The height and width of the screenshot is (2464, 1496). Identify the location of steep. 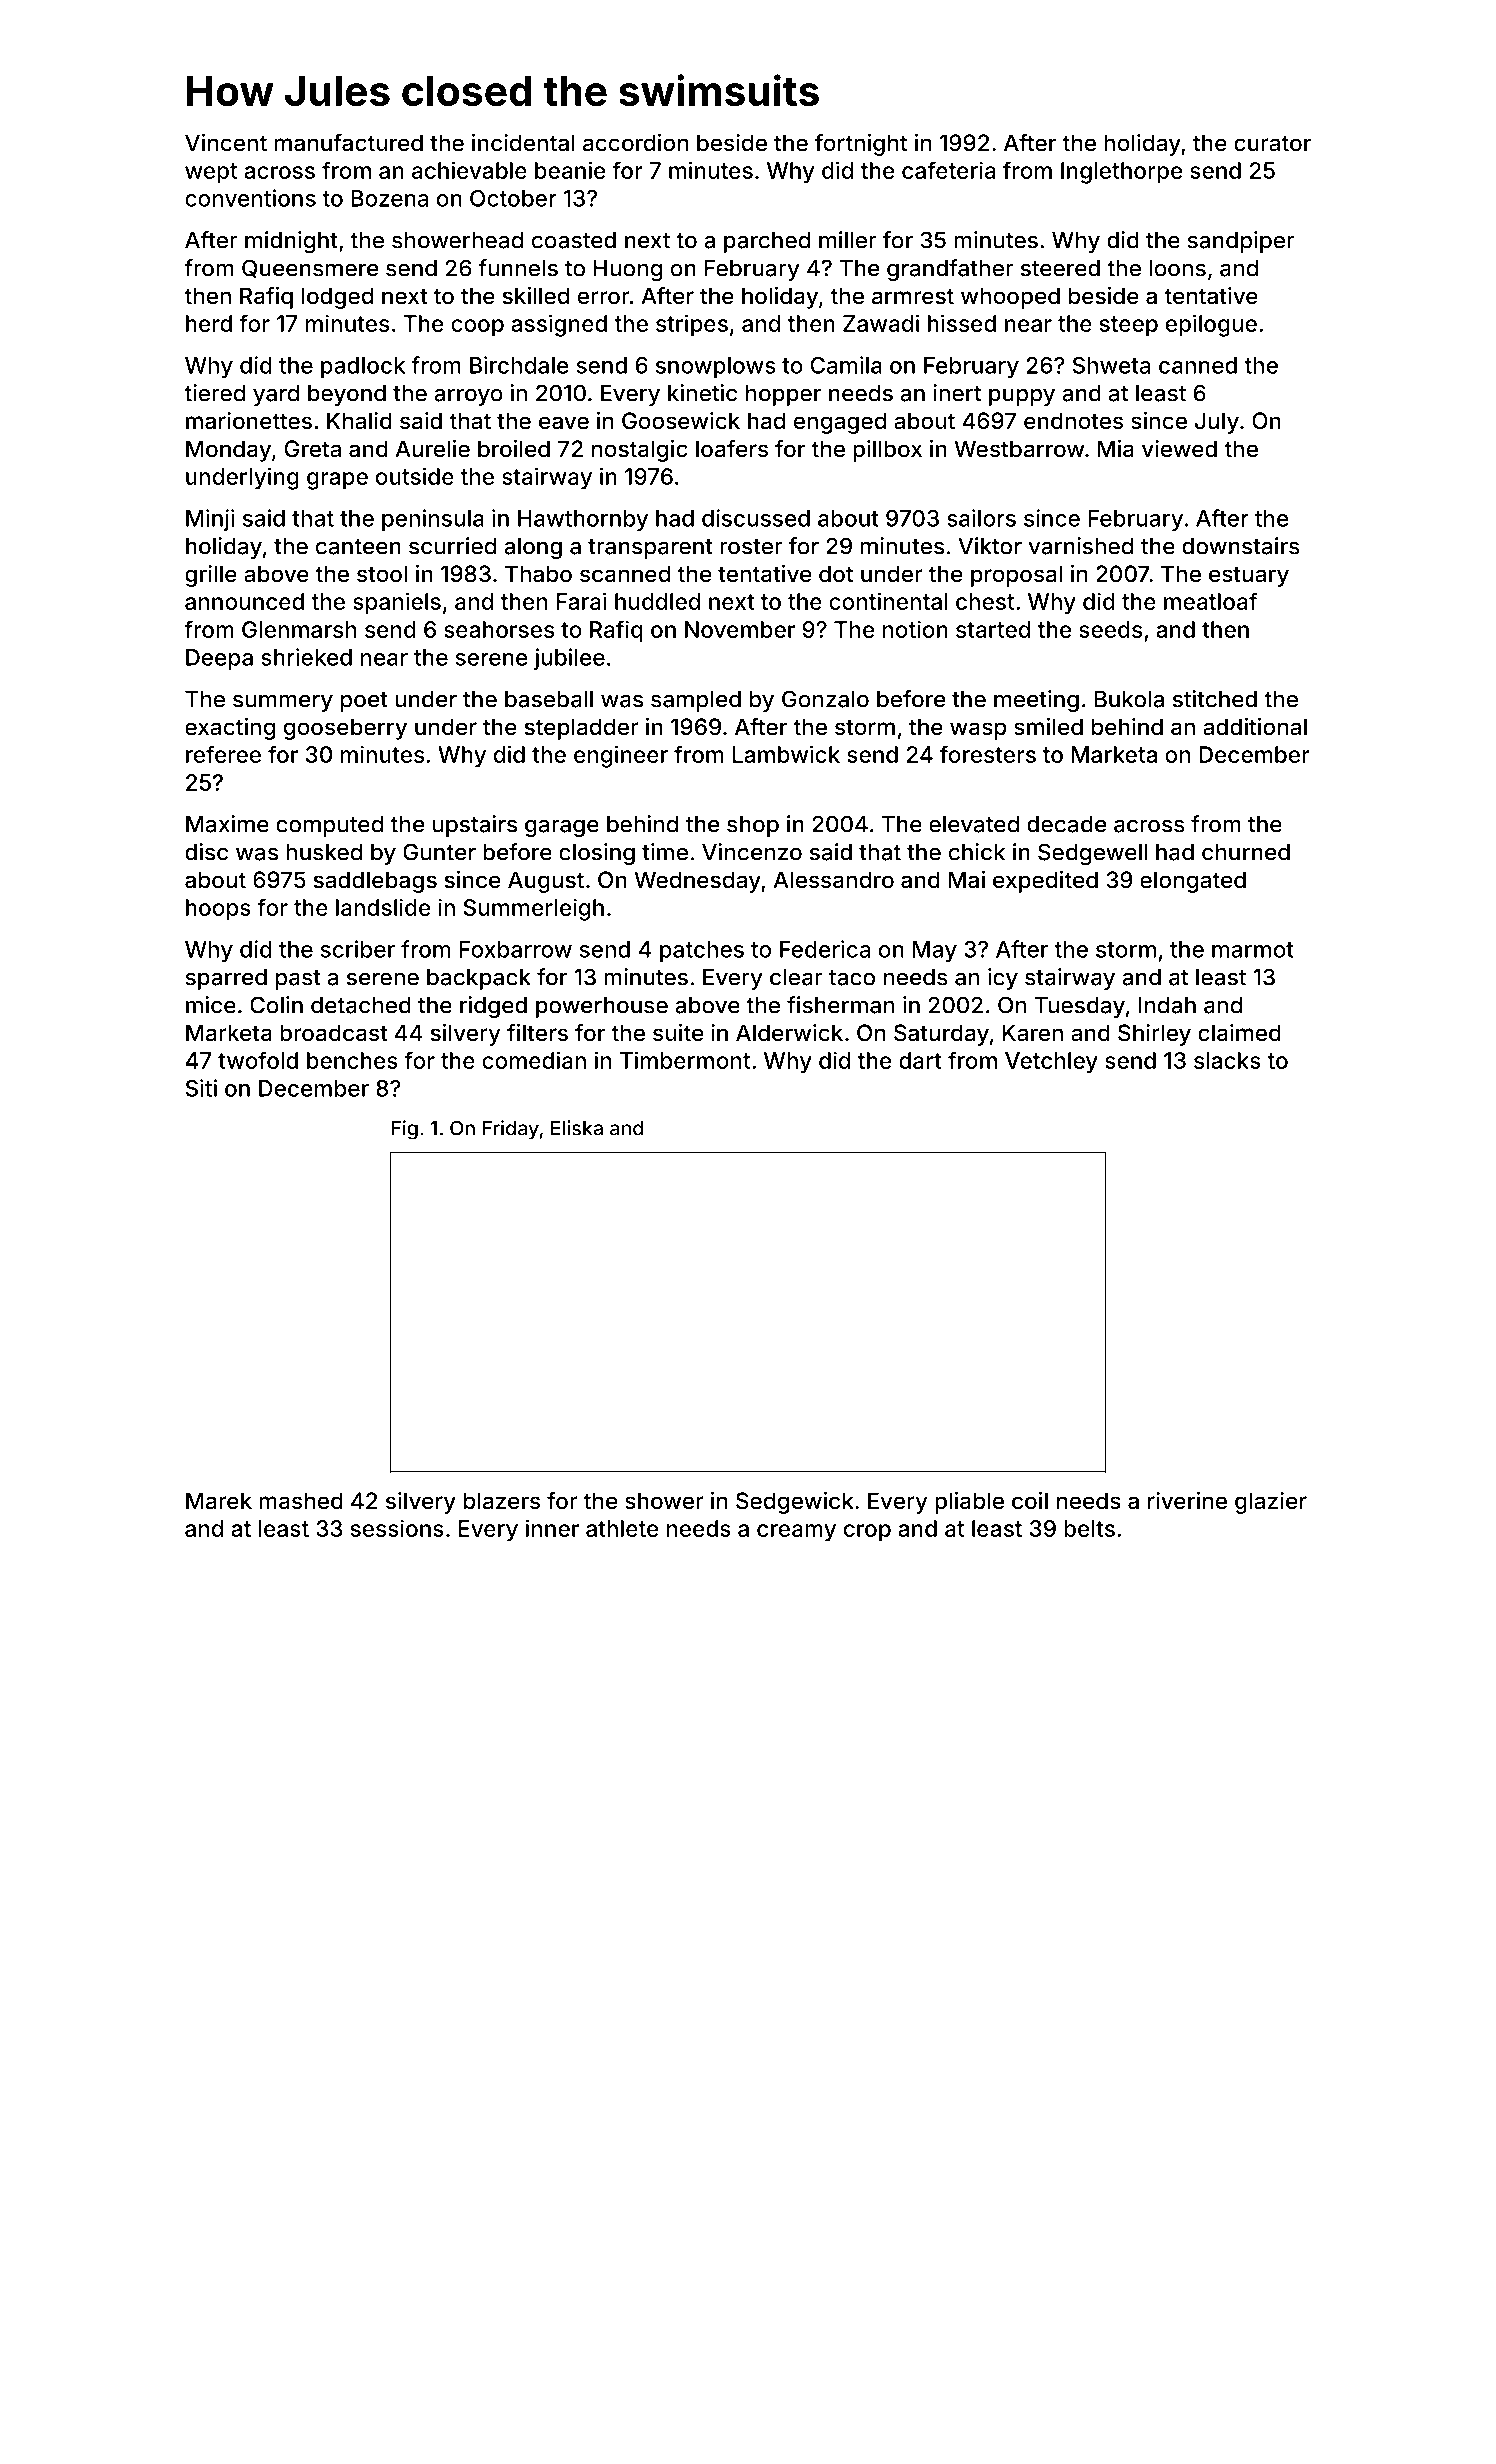
(1129, 326).
